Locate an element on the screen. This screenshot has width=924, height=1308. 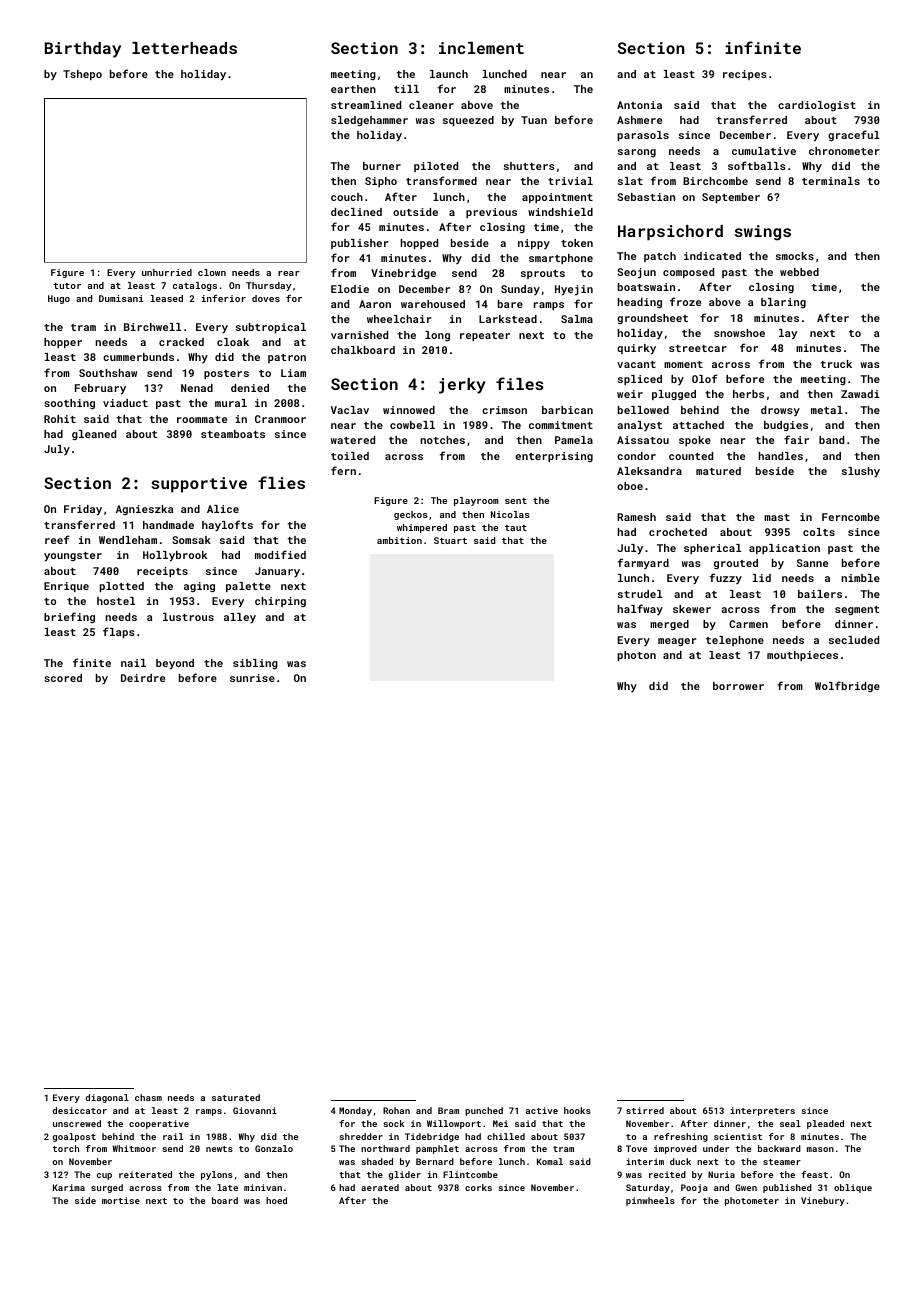
saturated is located at coordinates (236, 1097).
